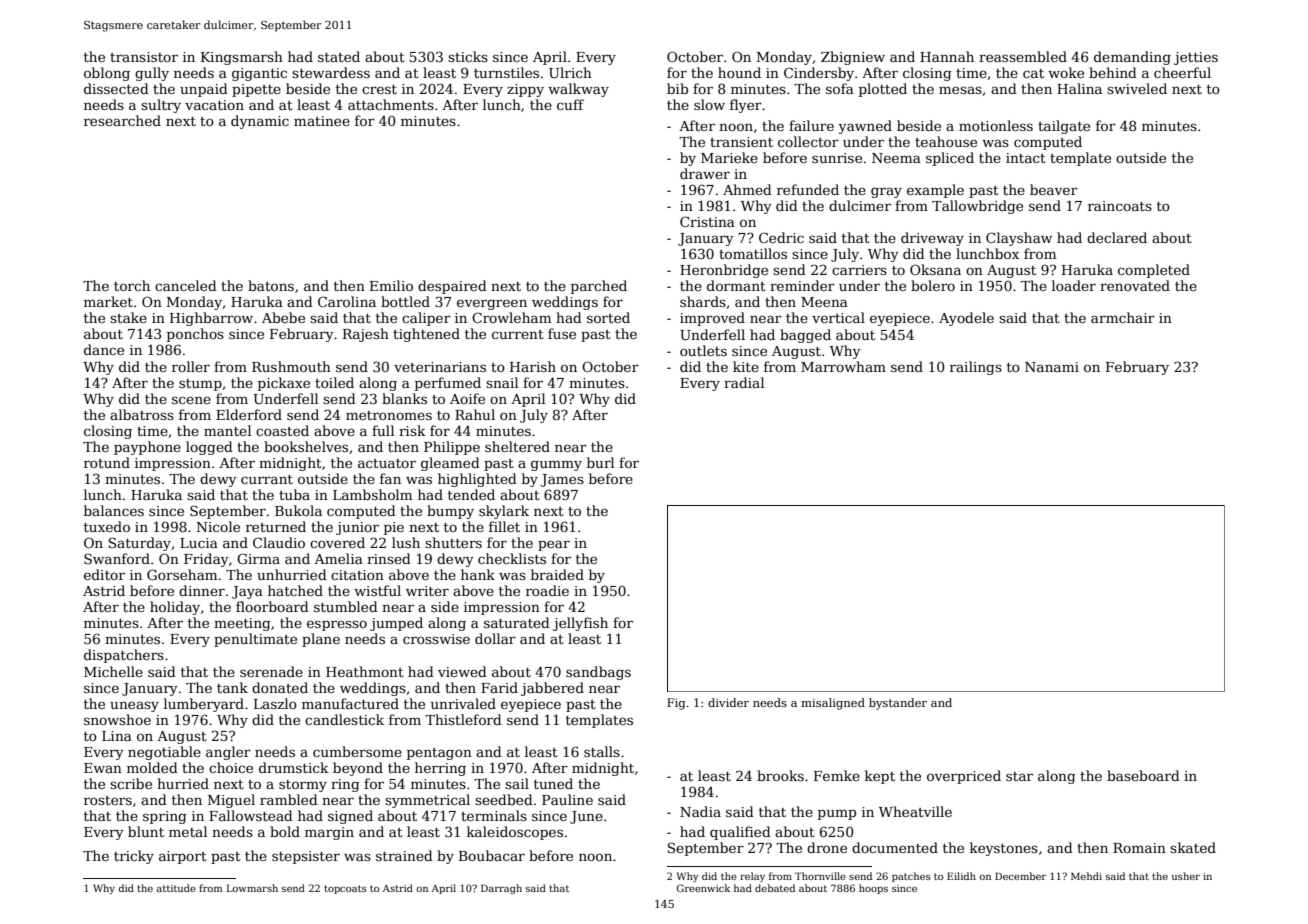 This screenshot has height=924, width=1308. Describe the element at coordinates (132, 285) in the screenshot. I see `torch` at that location.
